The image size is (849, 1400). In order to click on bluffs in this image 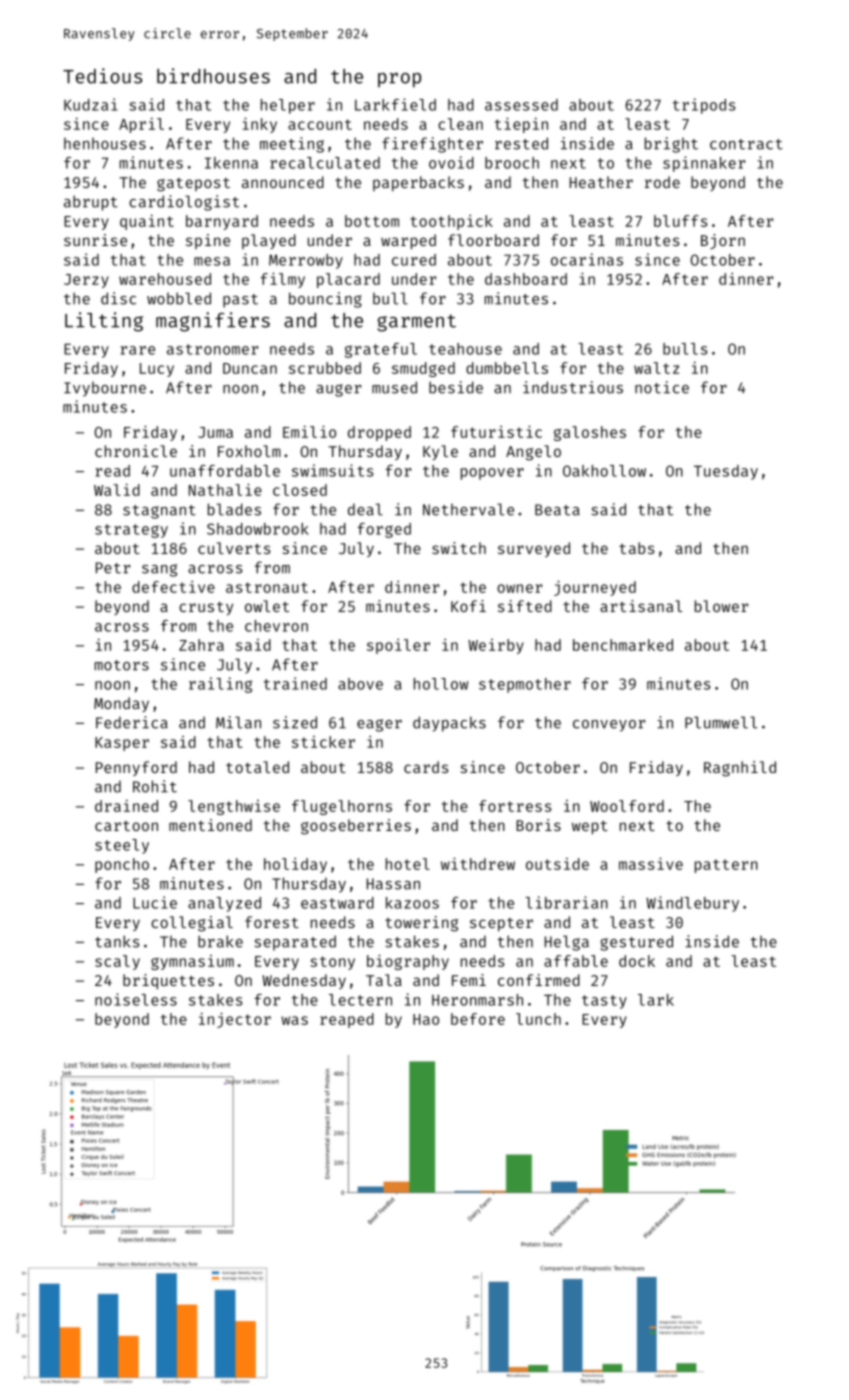, I will do `click(681, 221)`.
